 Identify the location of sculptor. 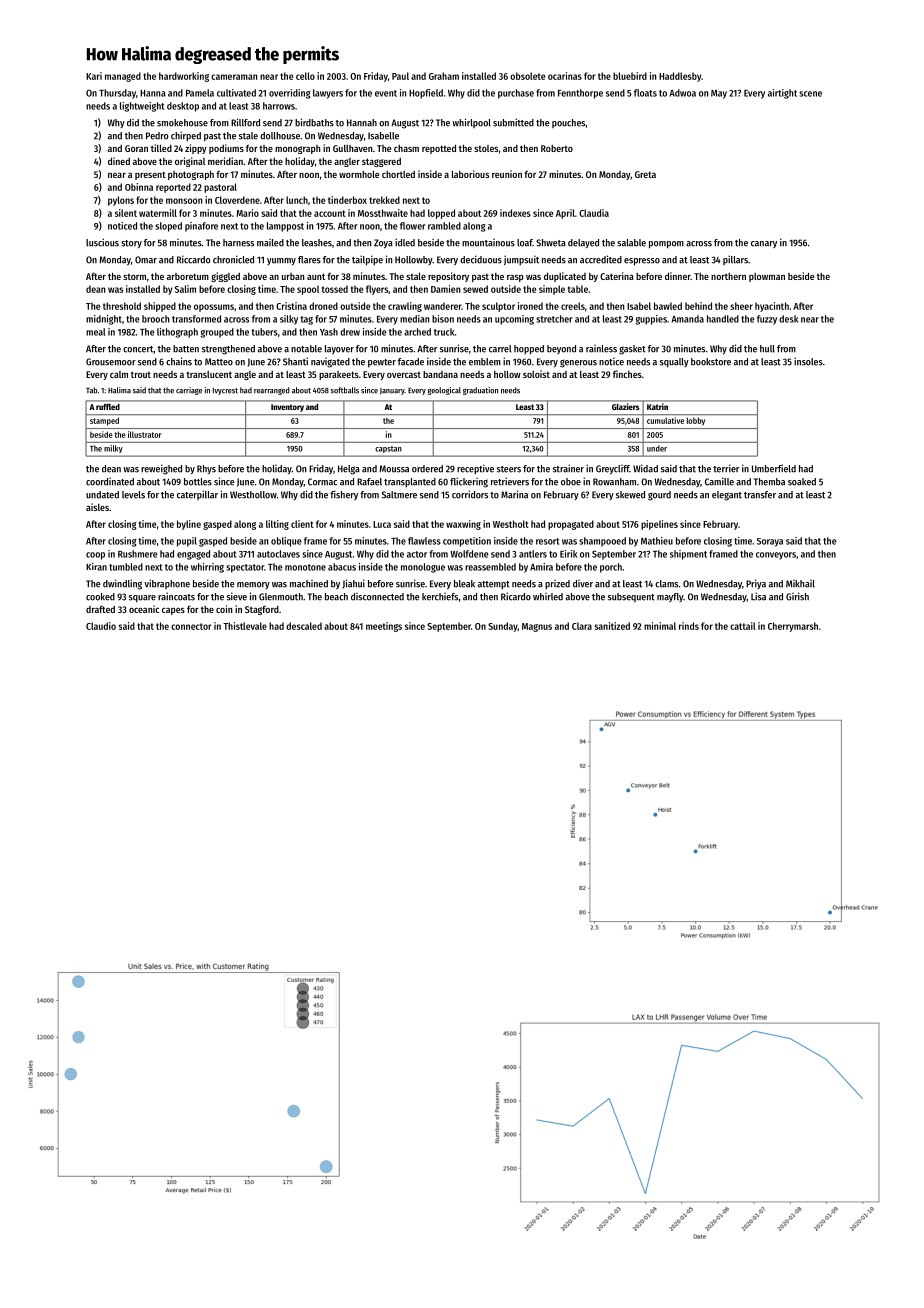
(498, 307).
